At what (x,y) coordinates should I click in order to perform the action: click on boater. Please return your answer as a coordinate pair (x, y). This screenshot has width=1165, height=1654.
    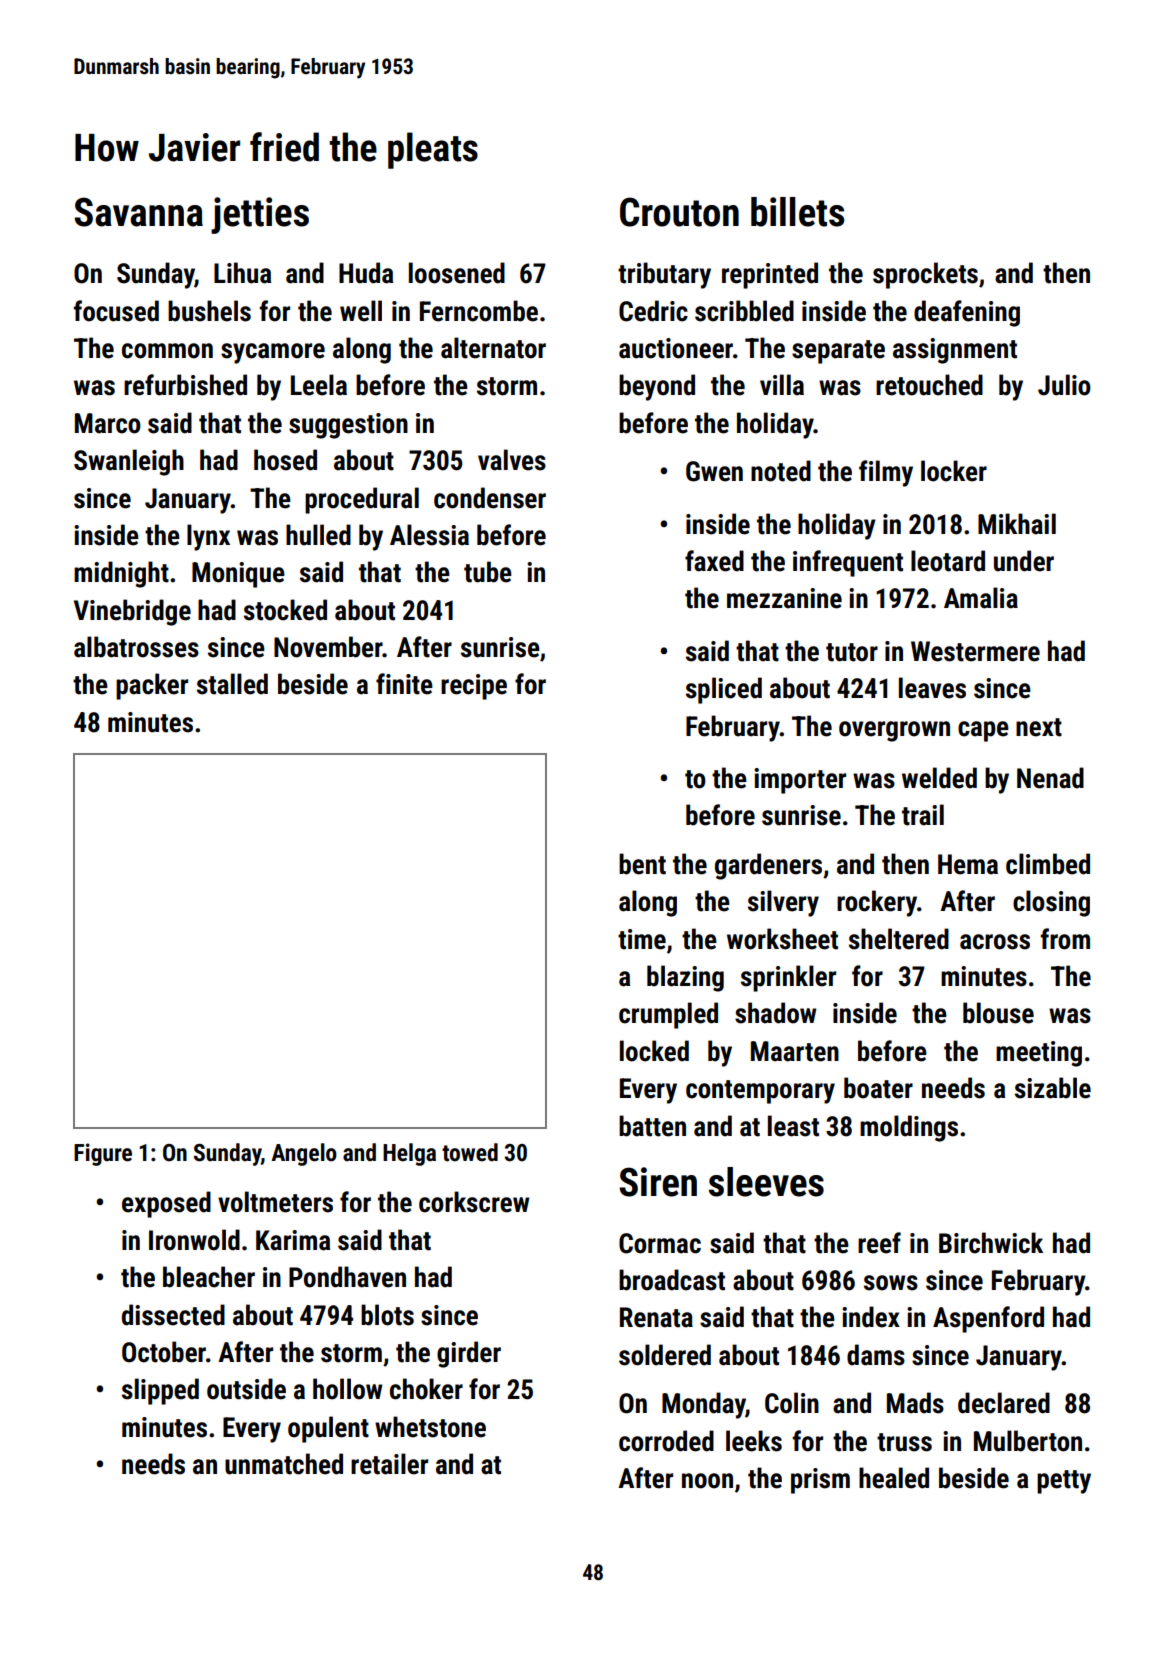
    Looking at the image, I should click on (878, 1088).
